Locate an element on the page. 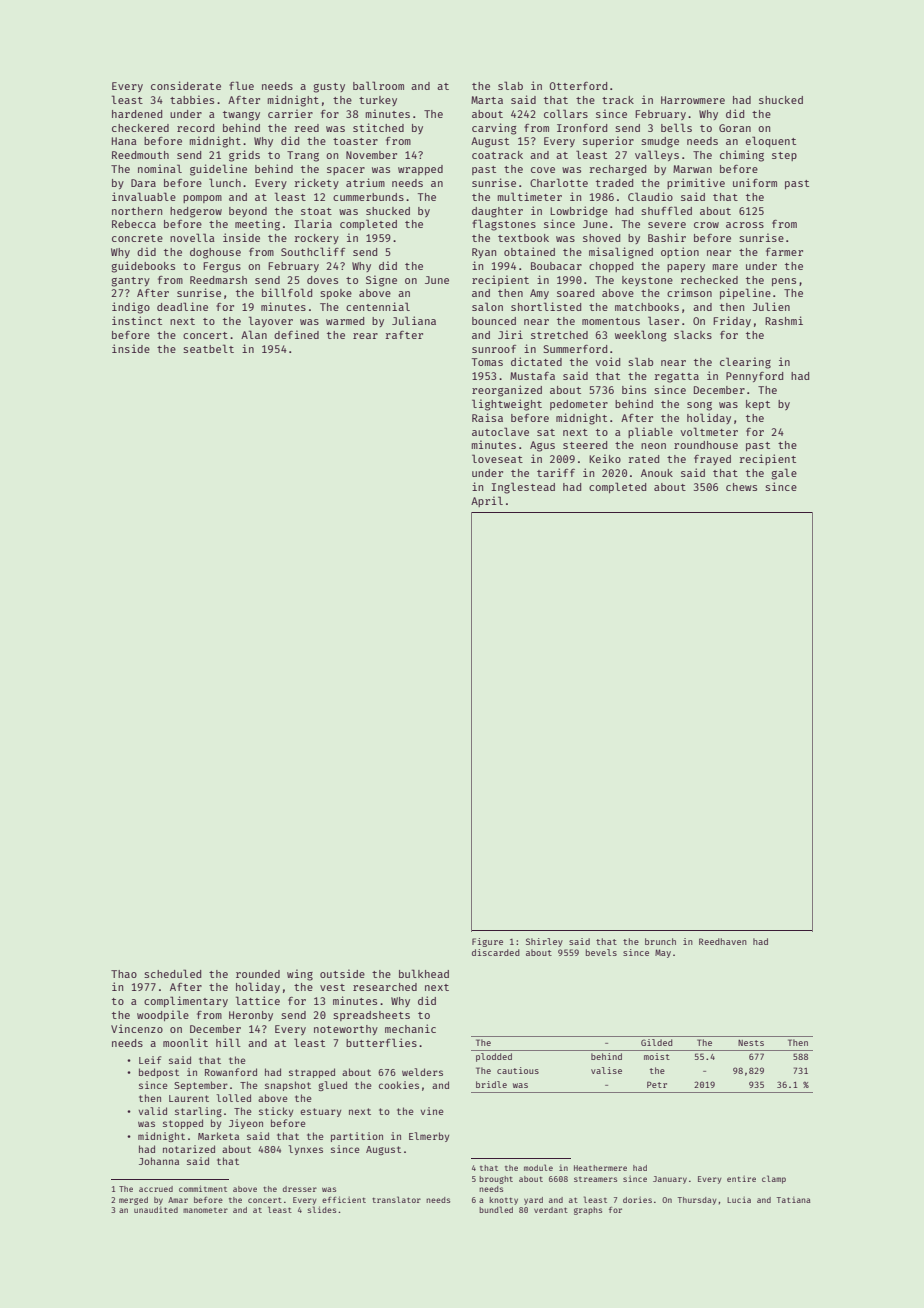 Image resolution: width=924 pixels, height=1308 pixels. Inglestead is located at coordinates (523, 488).
